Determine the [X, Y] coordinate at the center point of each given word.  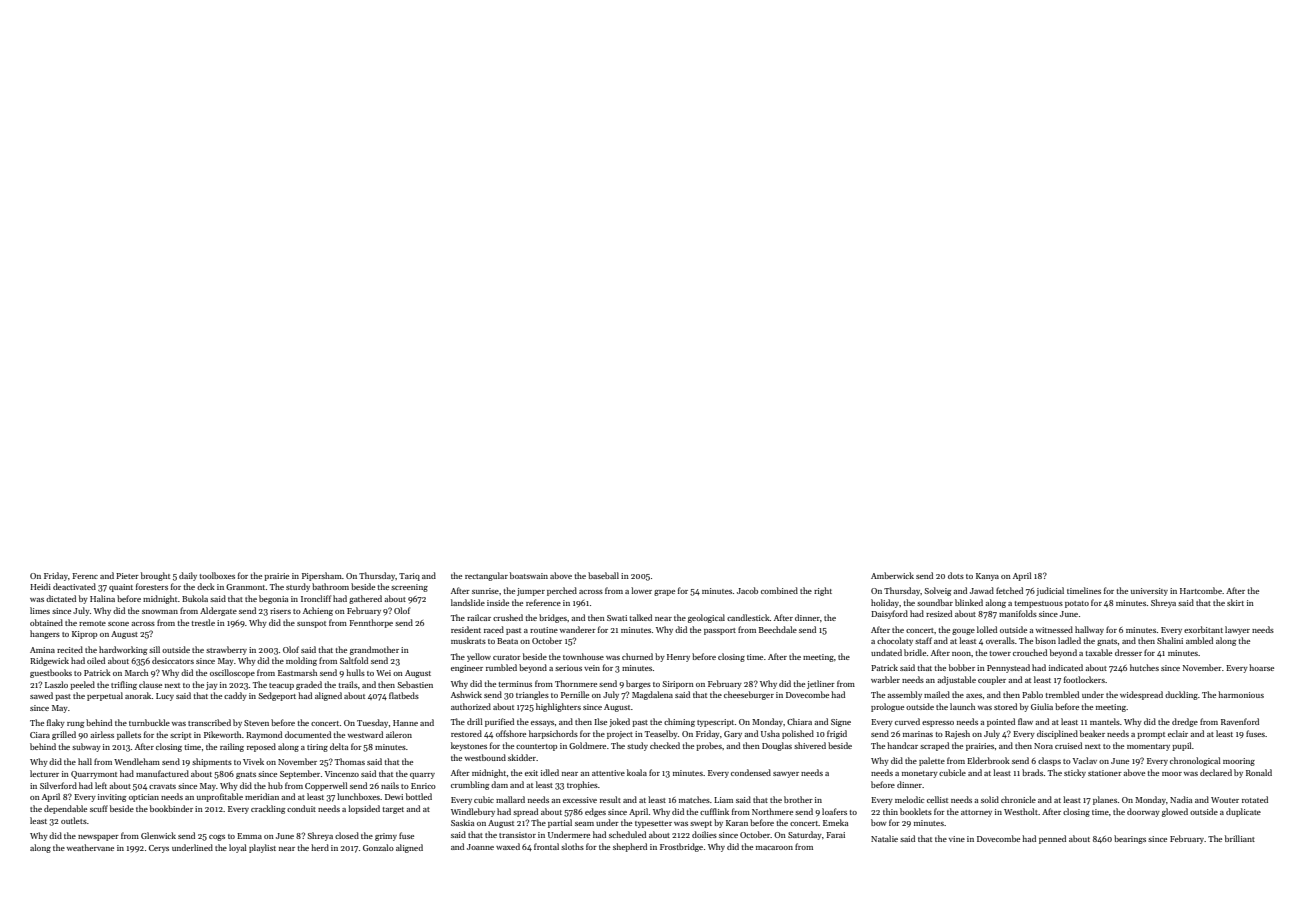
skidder [522, 757]
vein [592, 668]
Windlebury [473, 812]
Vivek [253, 761]
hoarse [1261, 667]
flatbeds [404, 695]
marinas [918, 734]
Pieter [127, 576]
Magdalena [652, 695]
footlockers [1084, 679]
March [136, 672]
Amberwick [892, 575]
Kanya [987, 577]
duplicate [1243, 812]
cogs [217, 838]
